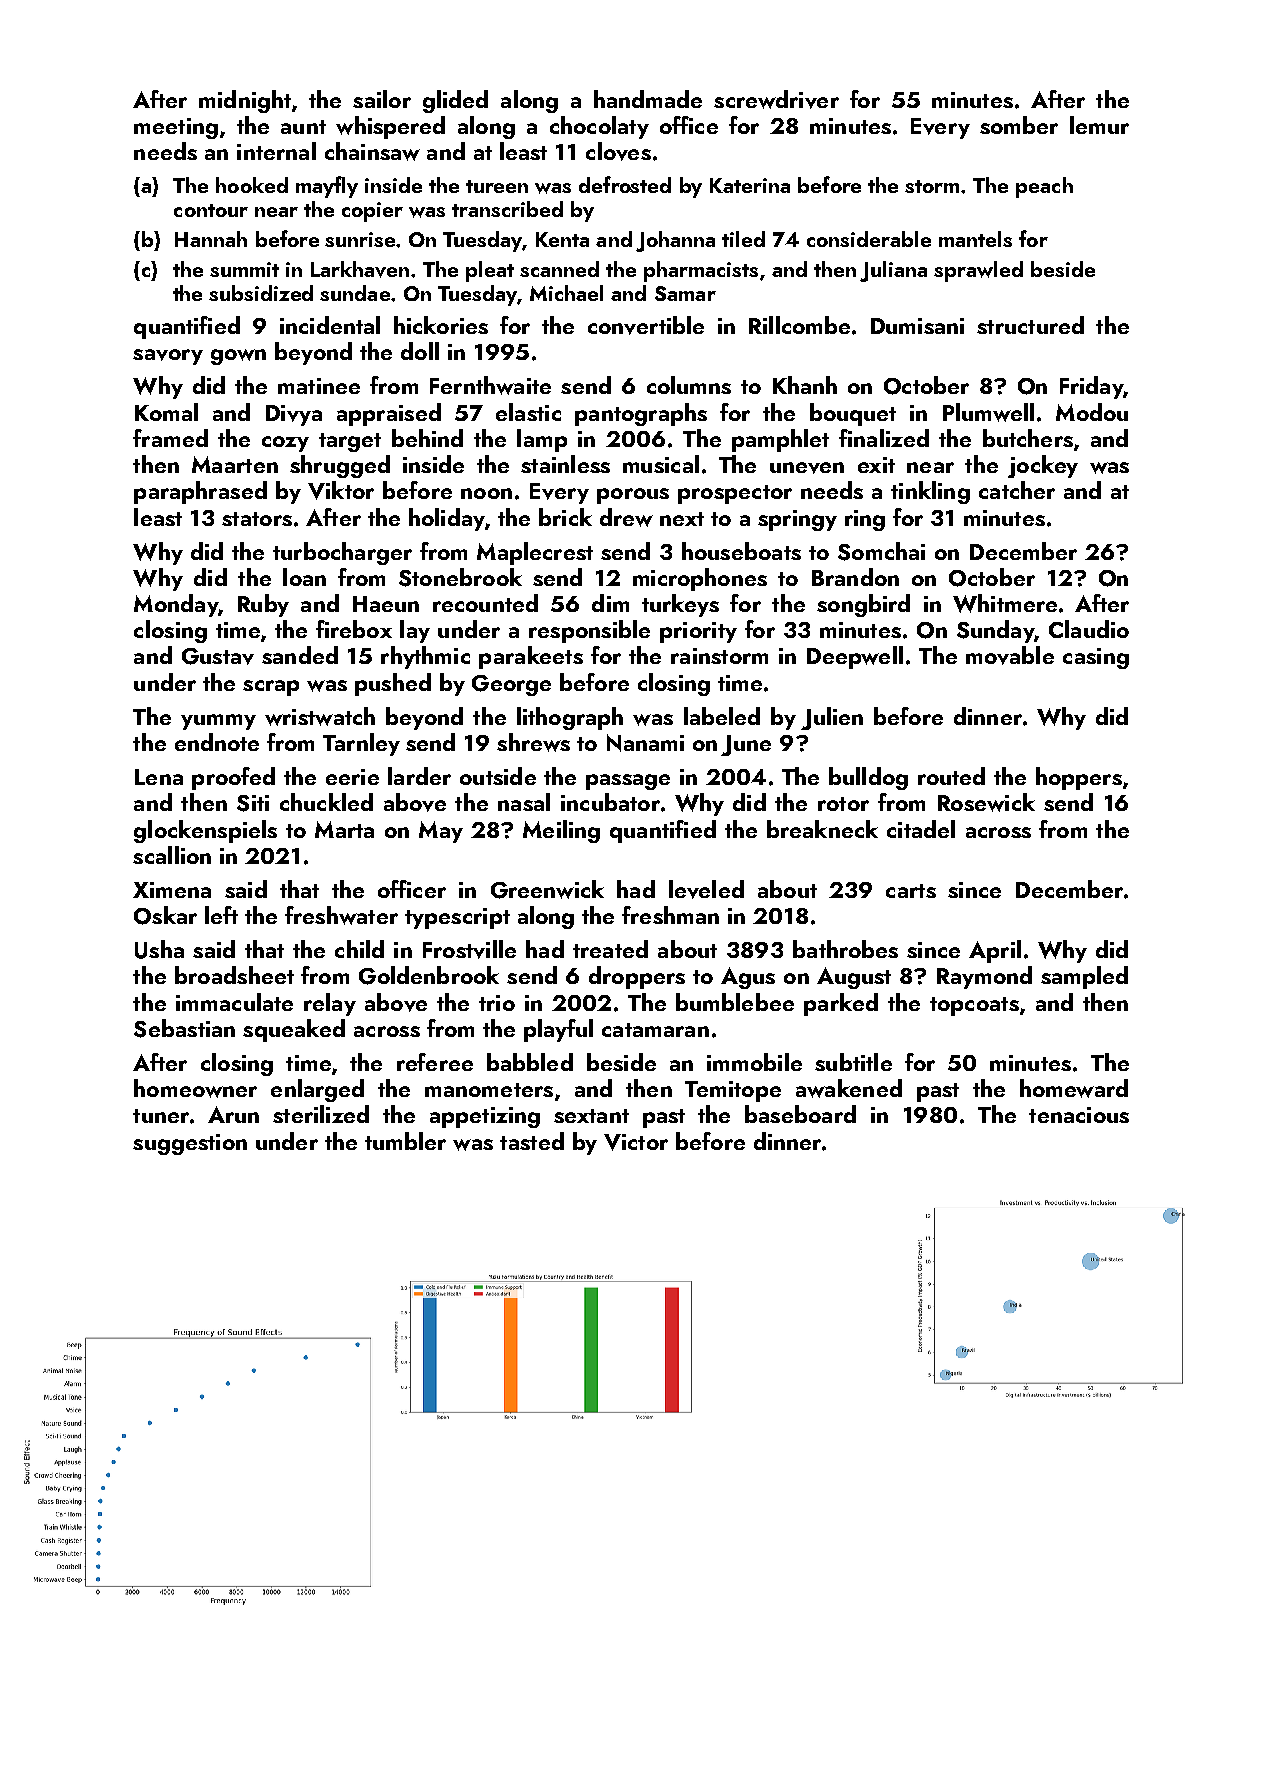  I want to click on Modou, so click(1092, 412).
